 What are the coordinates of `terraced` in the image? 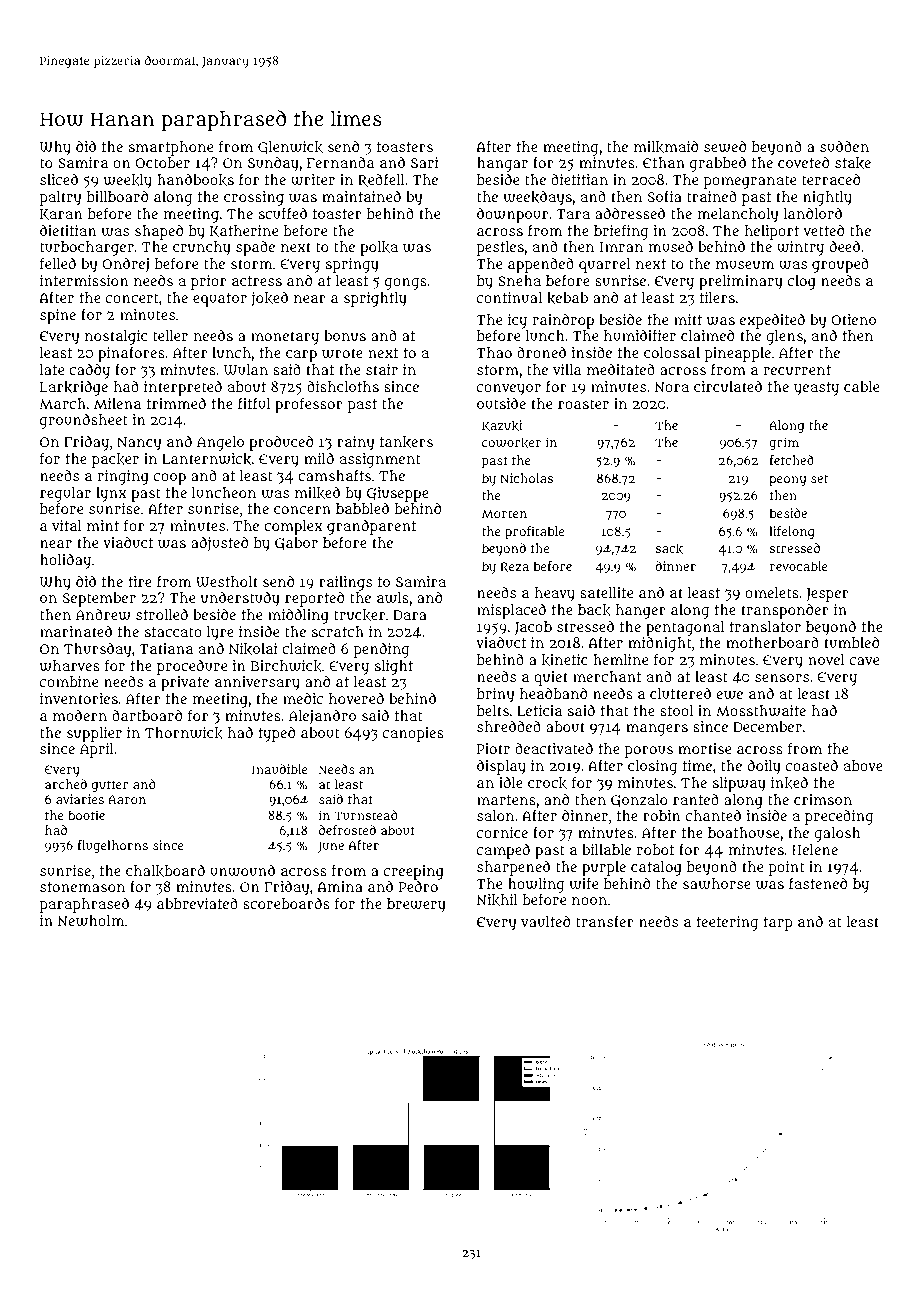 It's located at (831, 179).
